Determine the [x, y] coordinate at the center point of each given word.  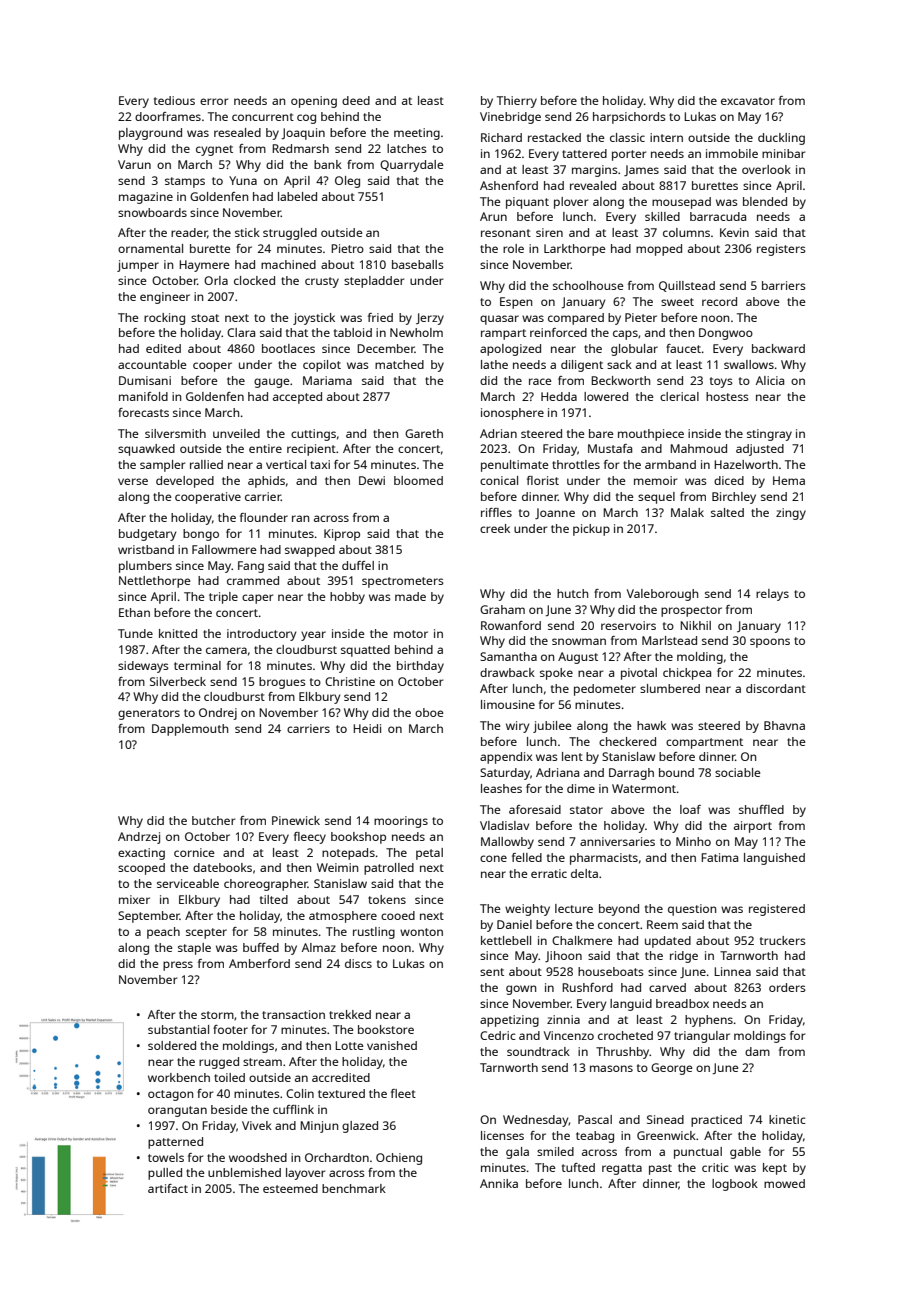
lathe [494, 364]
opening [314, 102]
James [641, 170]
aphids [266, 482]
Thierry [517, 102]
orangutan [177, 1111]
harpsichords [629, 118]
